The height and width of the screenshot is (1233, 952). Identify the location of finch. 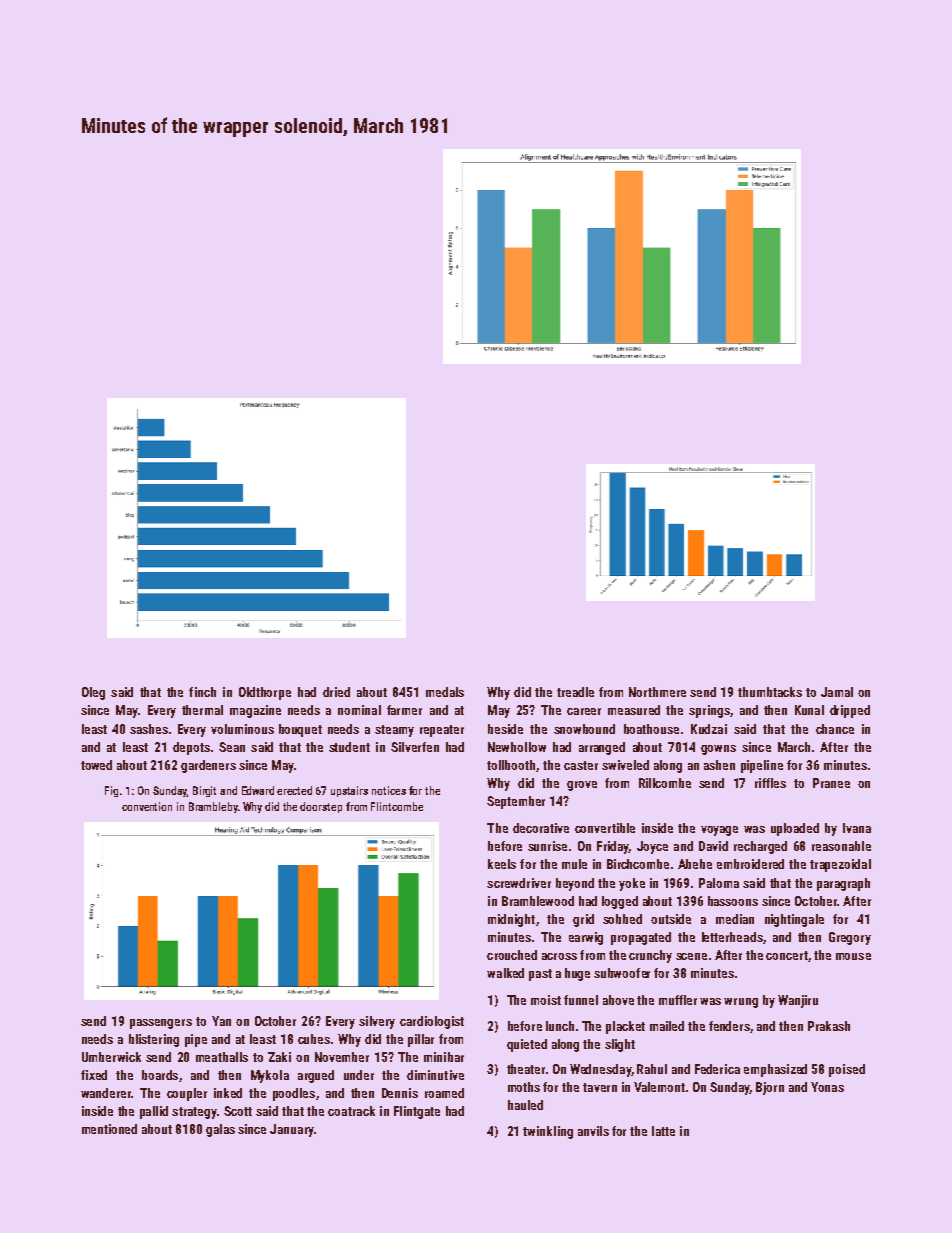
(202, 692).
